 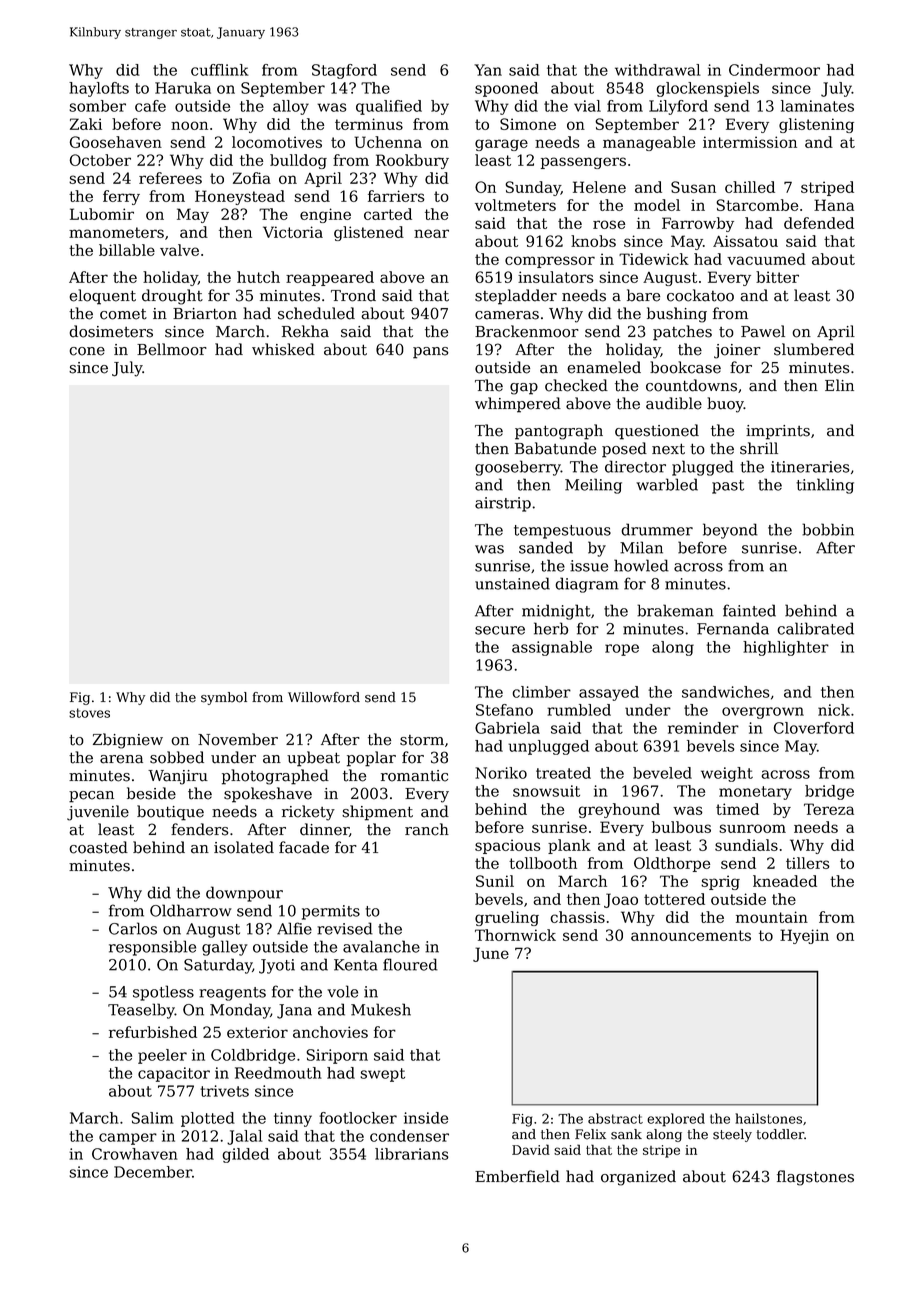 What do you see at coordinates (668, 449) in the screenshot?
I see `next` at bounding box center [668, 449].
